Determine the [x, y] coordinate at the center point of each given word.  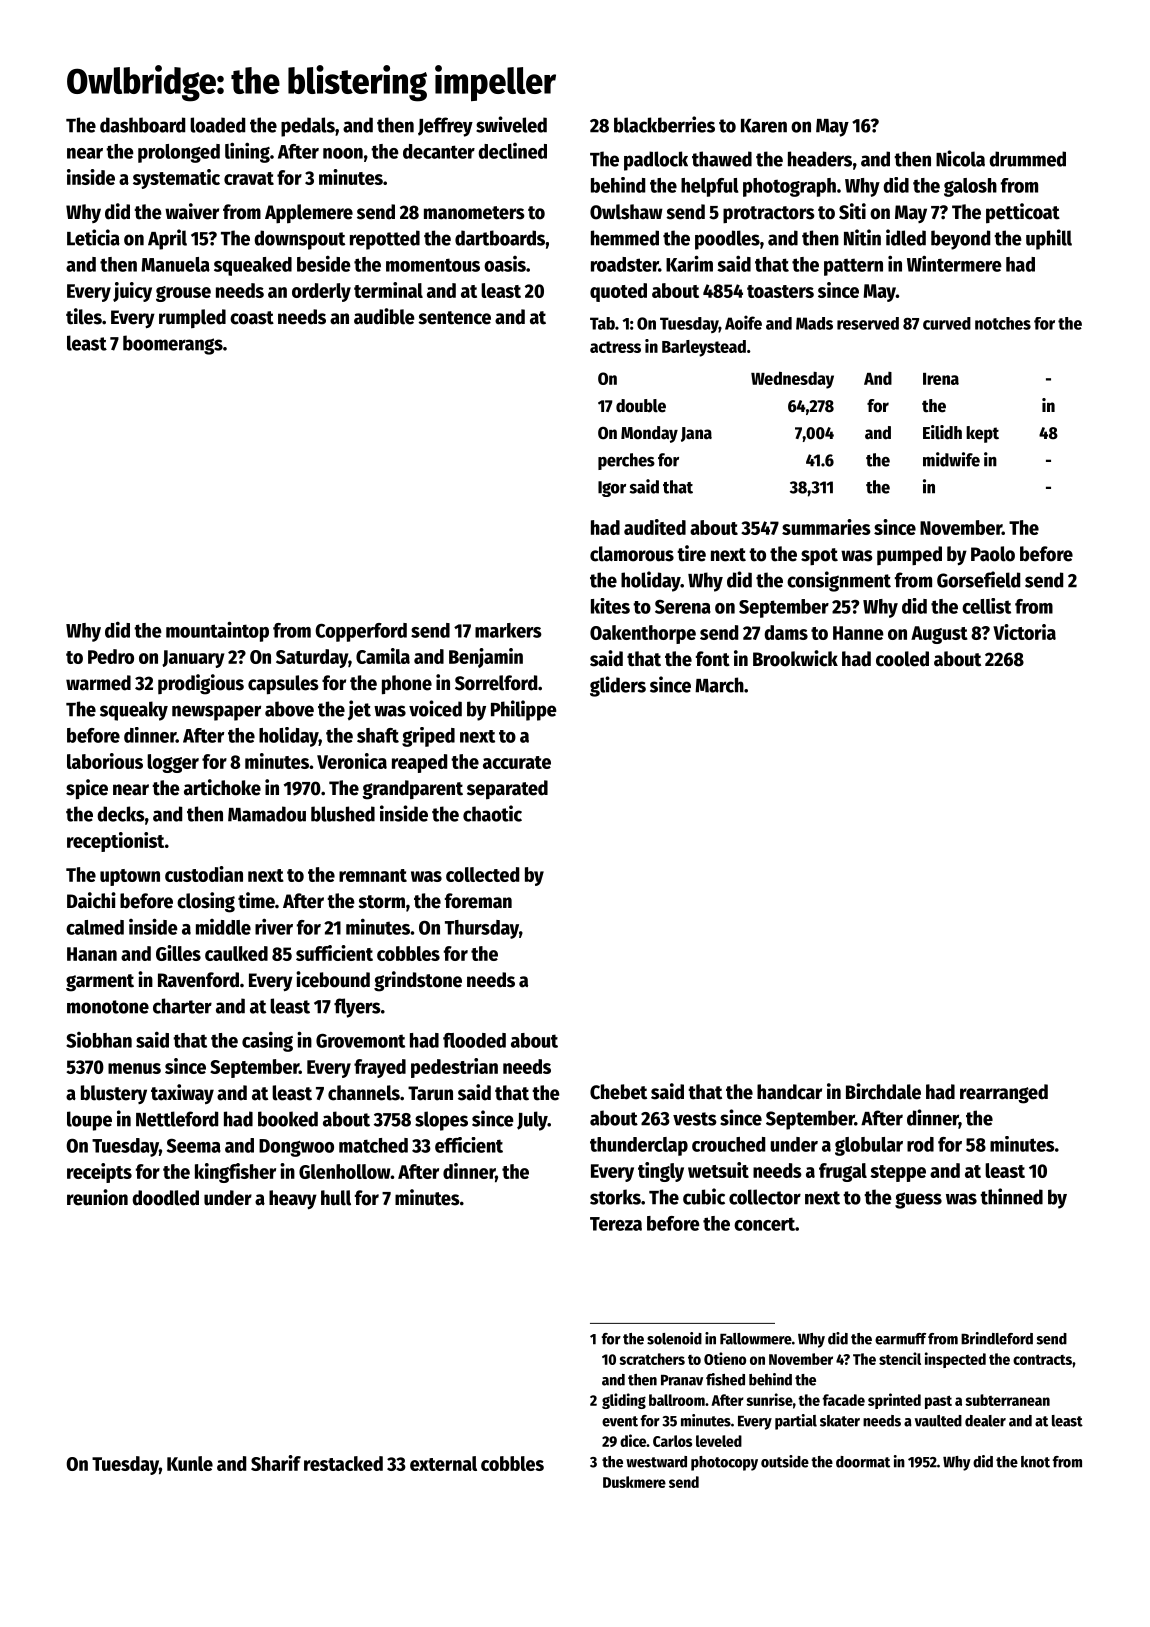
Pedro [111, 656]
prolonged [179, 153]
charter [182, 1006]
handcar [789, 1092]
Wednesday [792, 380]
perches [626, 461]
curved [947, 323]
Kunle [190, 1463]
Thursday [482, 929]
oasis [505, 264]
